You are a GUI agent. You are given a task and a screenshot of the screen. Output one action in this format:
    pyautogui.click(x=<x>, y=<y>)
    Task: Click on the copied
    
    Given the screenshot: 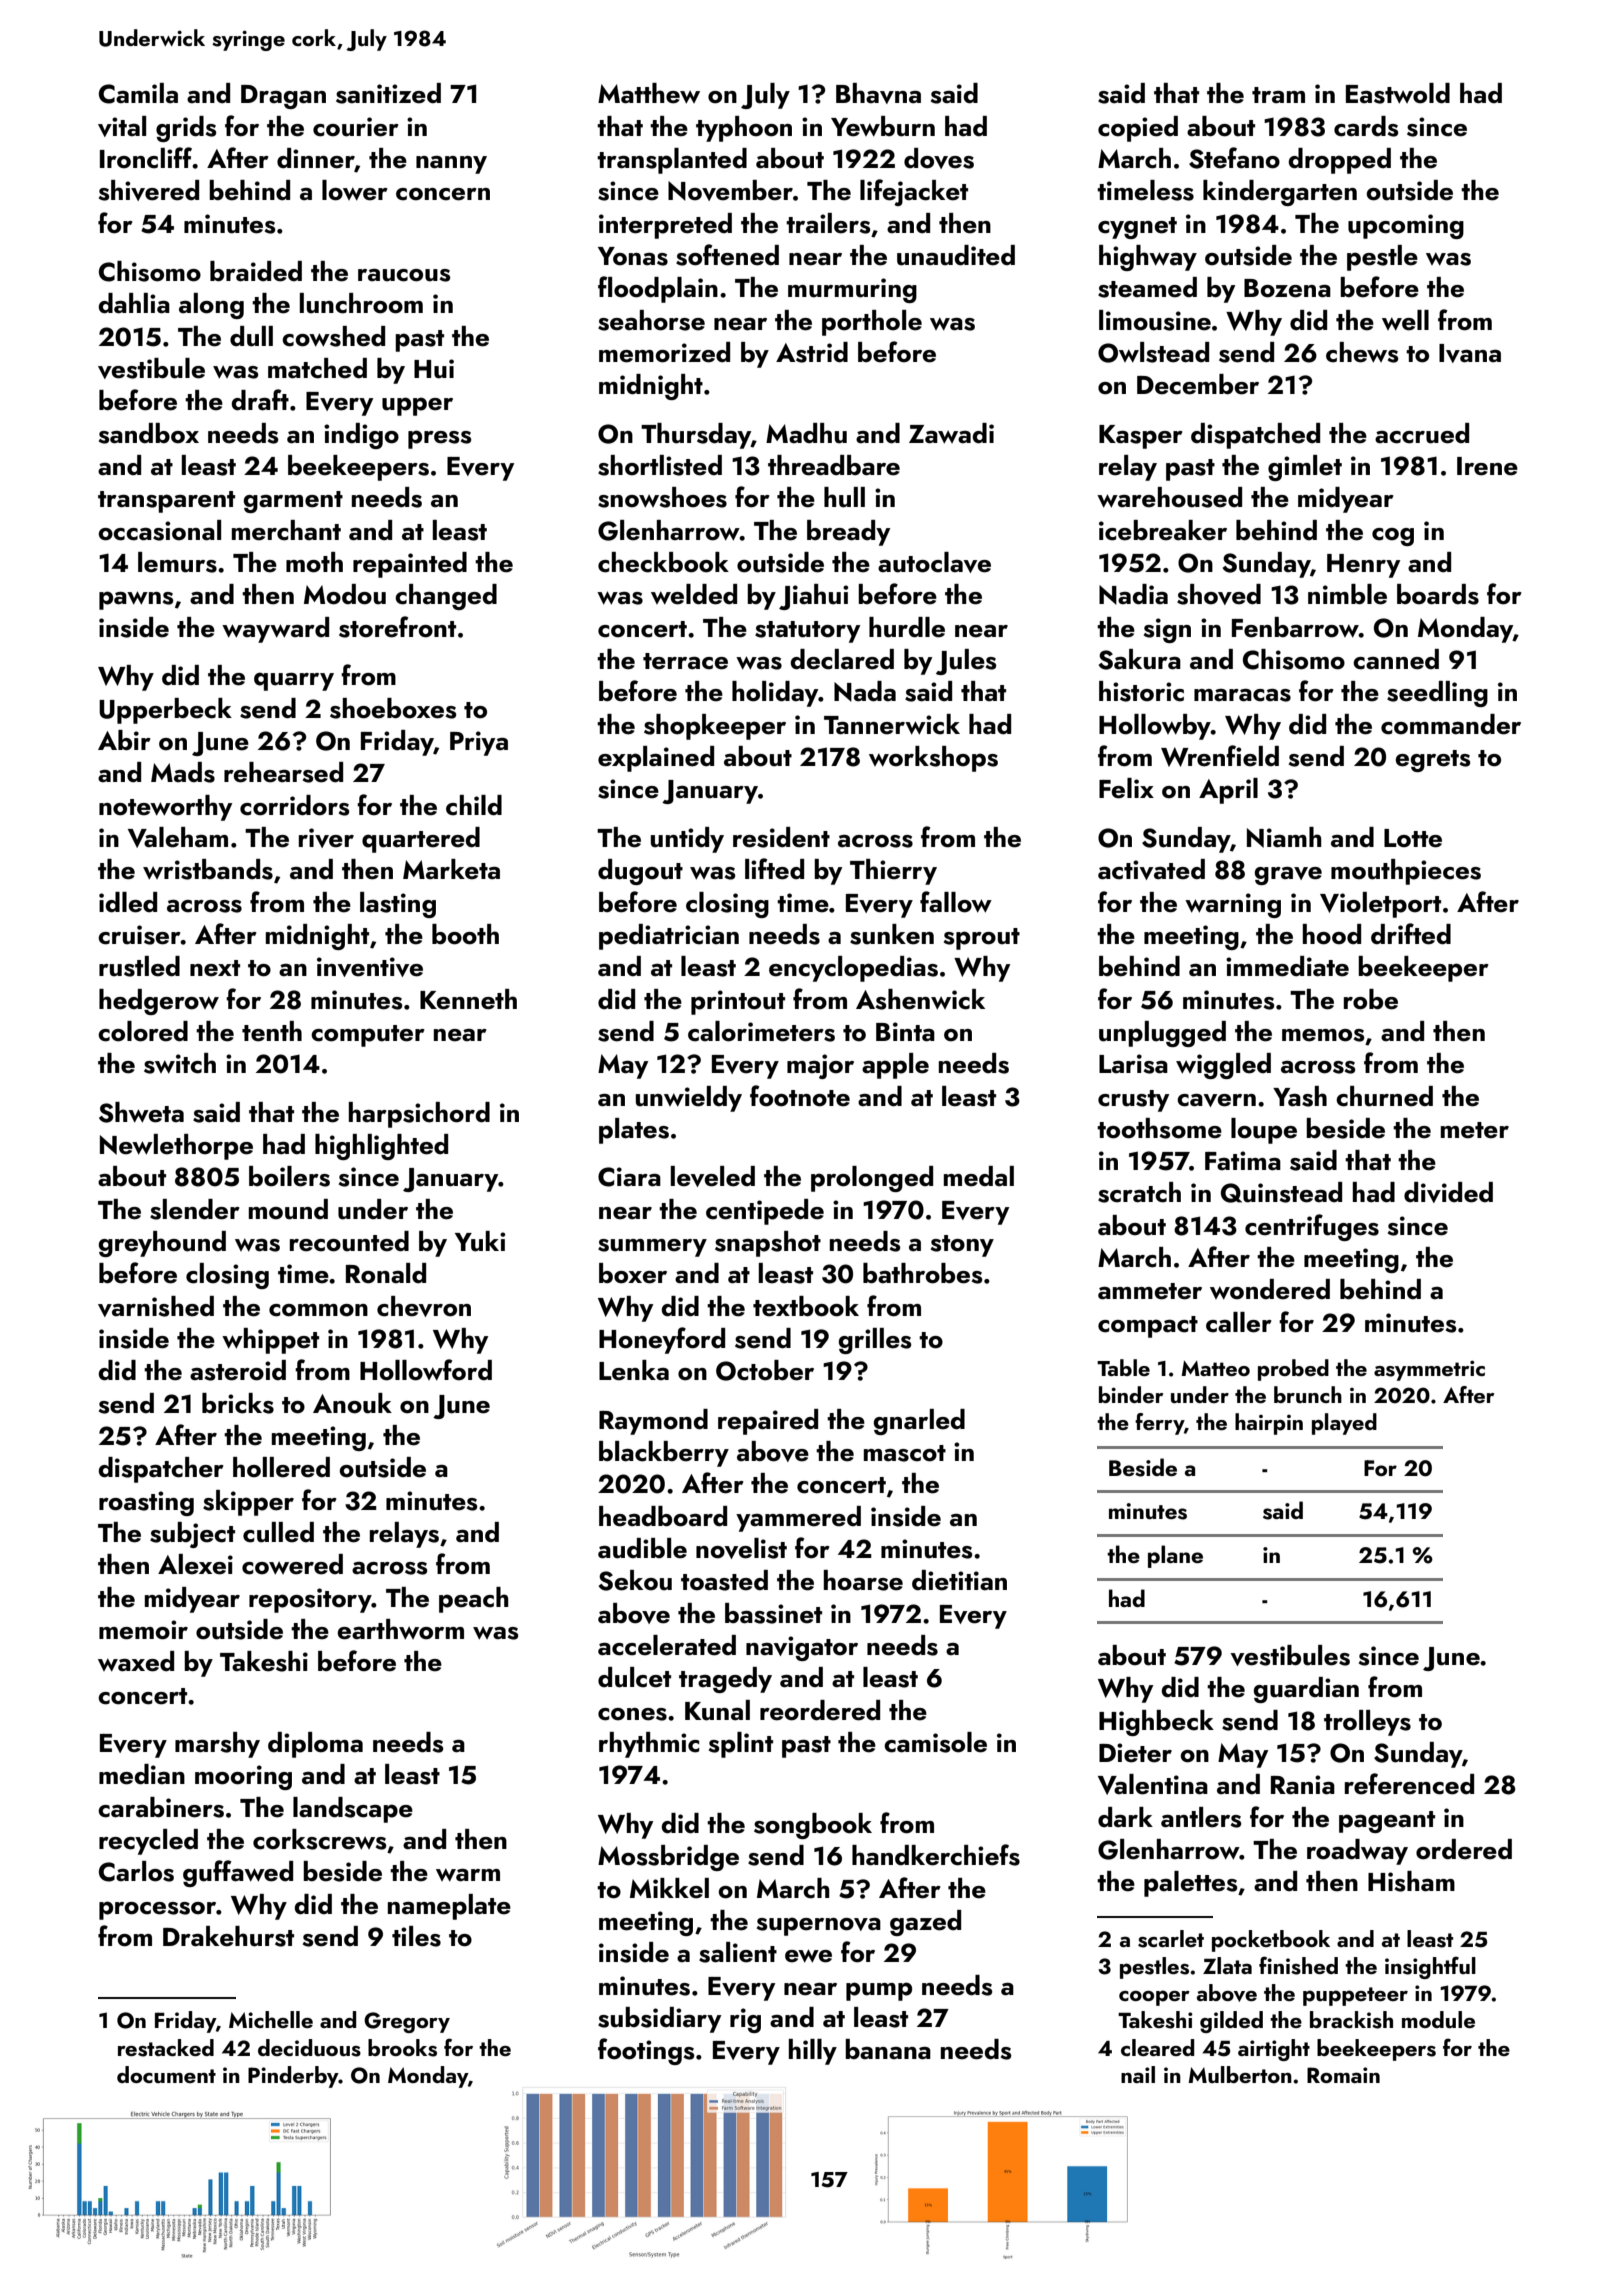 What is the action you would take?
    pyautogui.click(x=1138, y=129)
